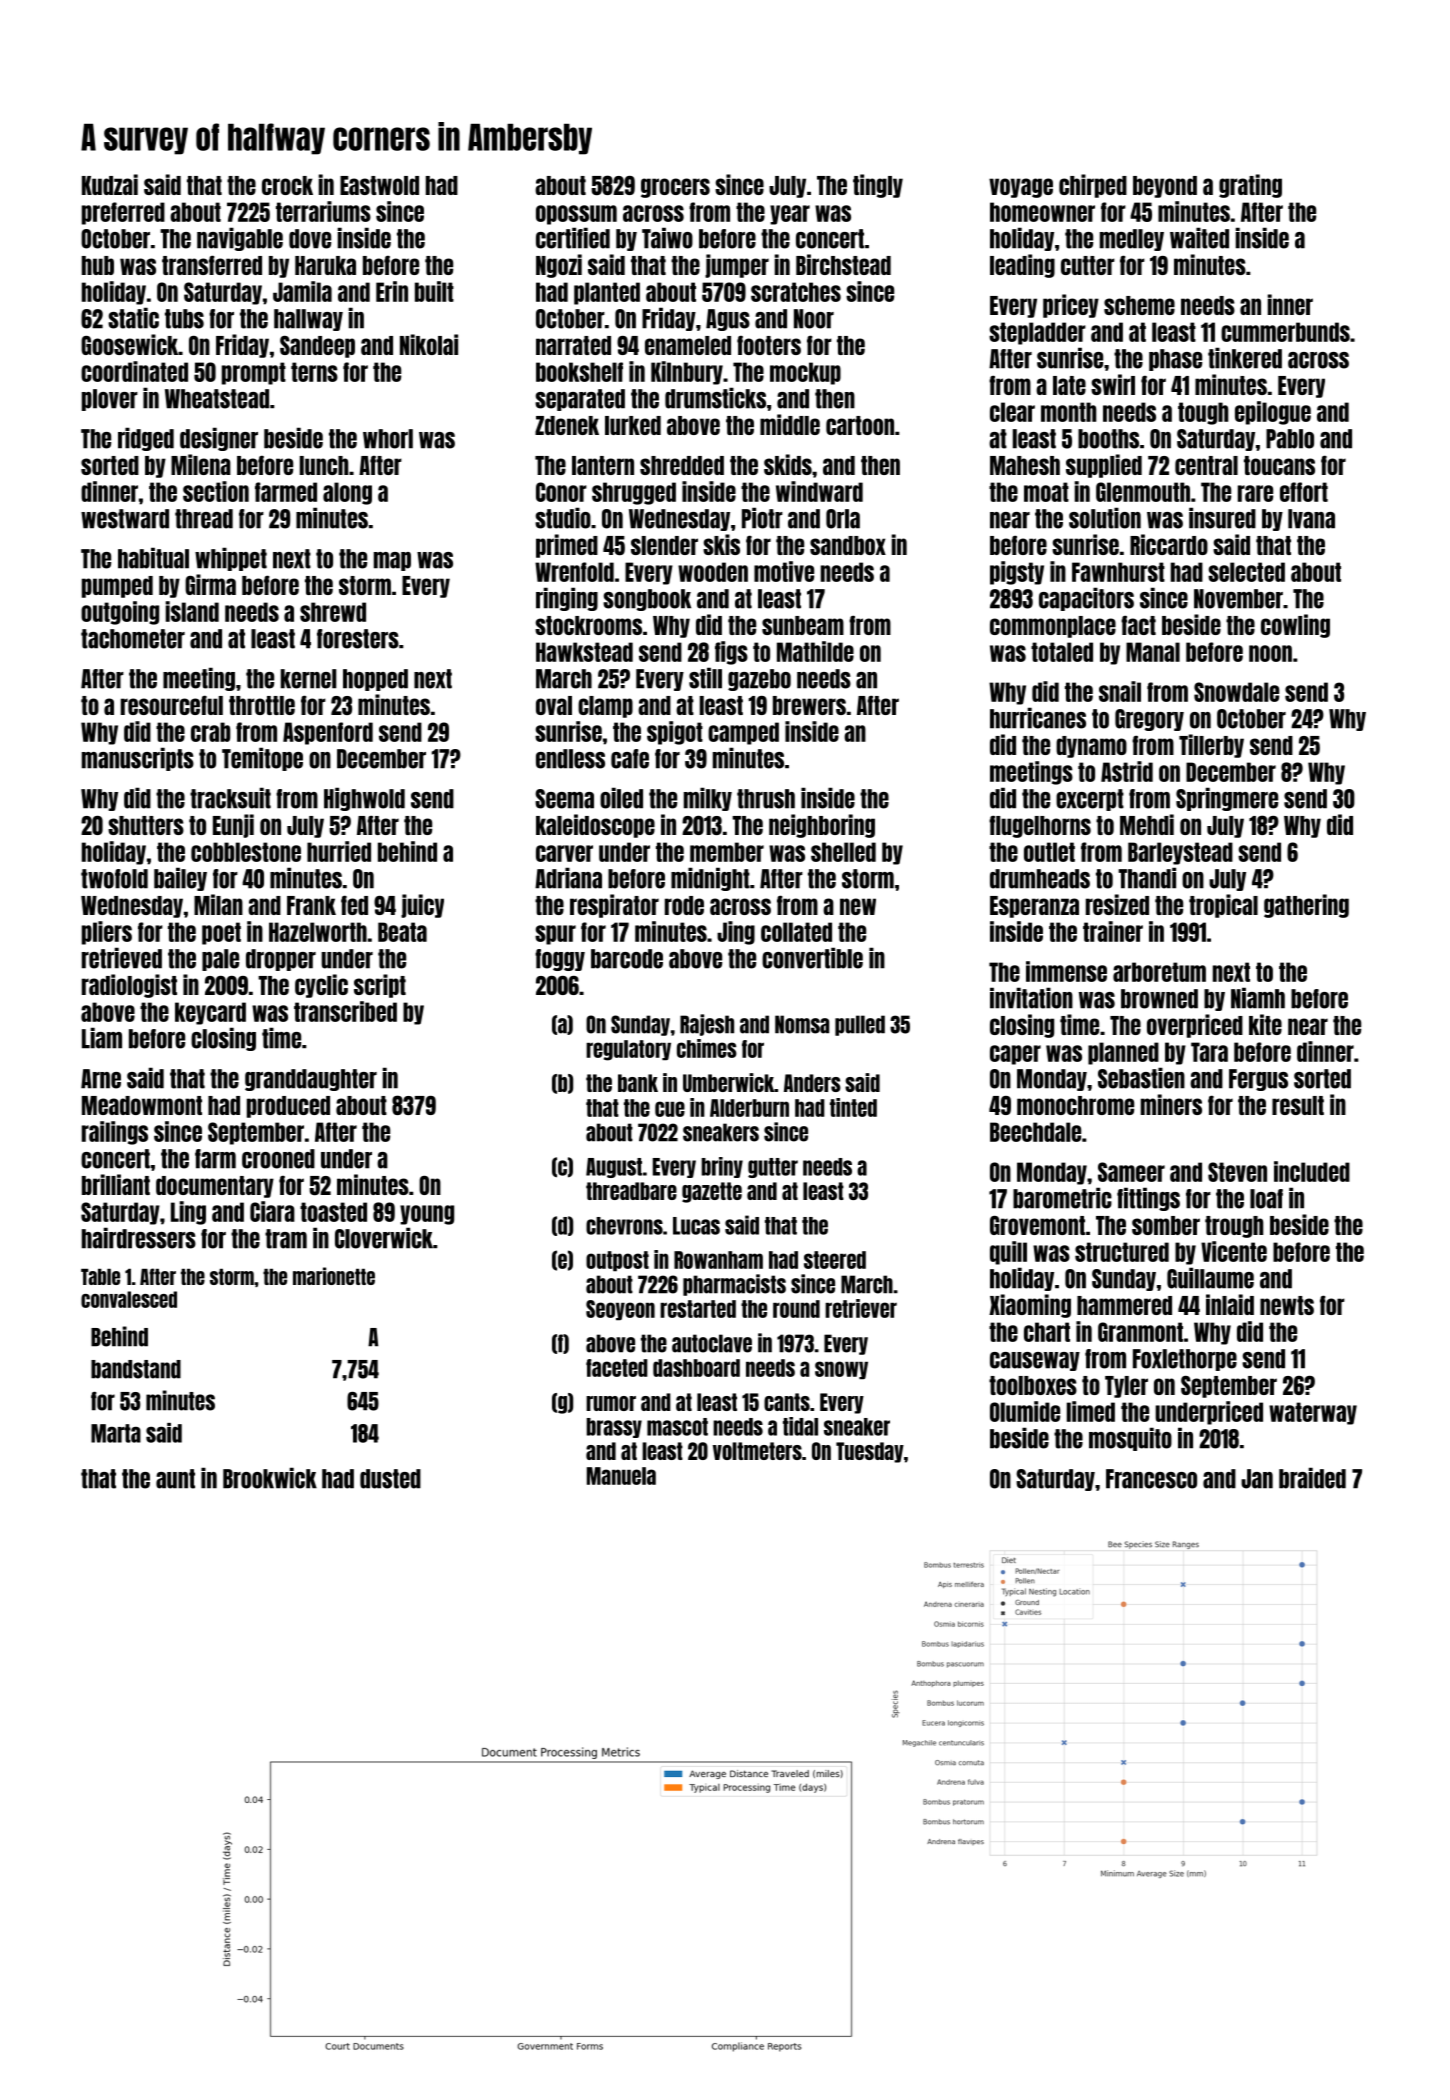 This screenshot has height=2100, width=1450. Describe the element at coordinates (757, 1451) in the screenshot. I see `voltmeters` at that location.
